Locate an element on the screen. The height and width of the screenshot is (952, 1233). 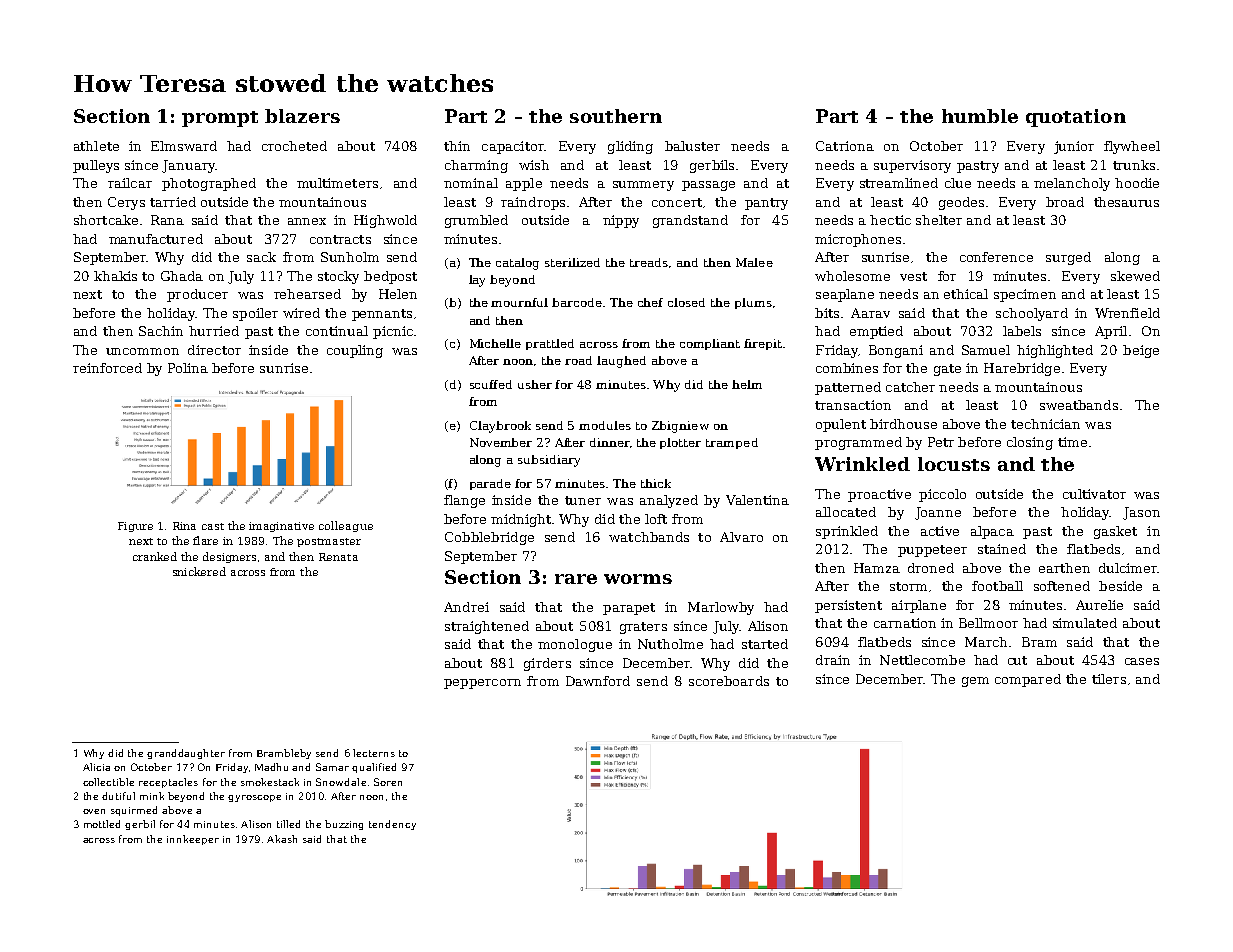
beige is located at coordinates (1141, 351).
